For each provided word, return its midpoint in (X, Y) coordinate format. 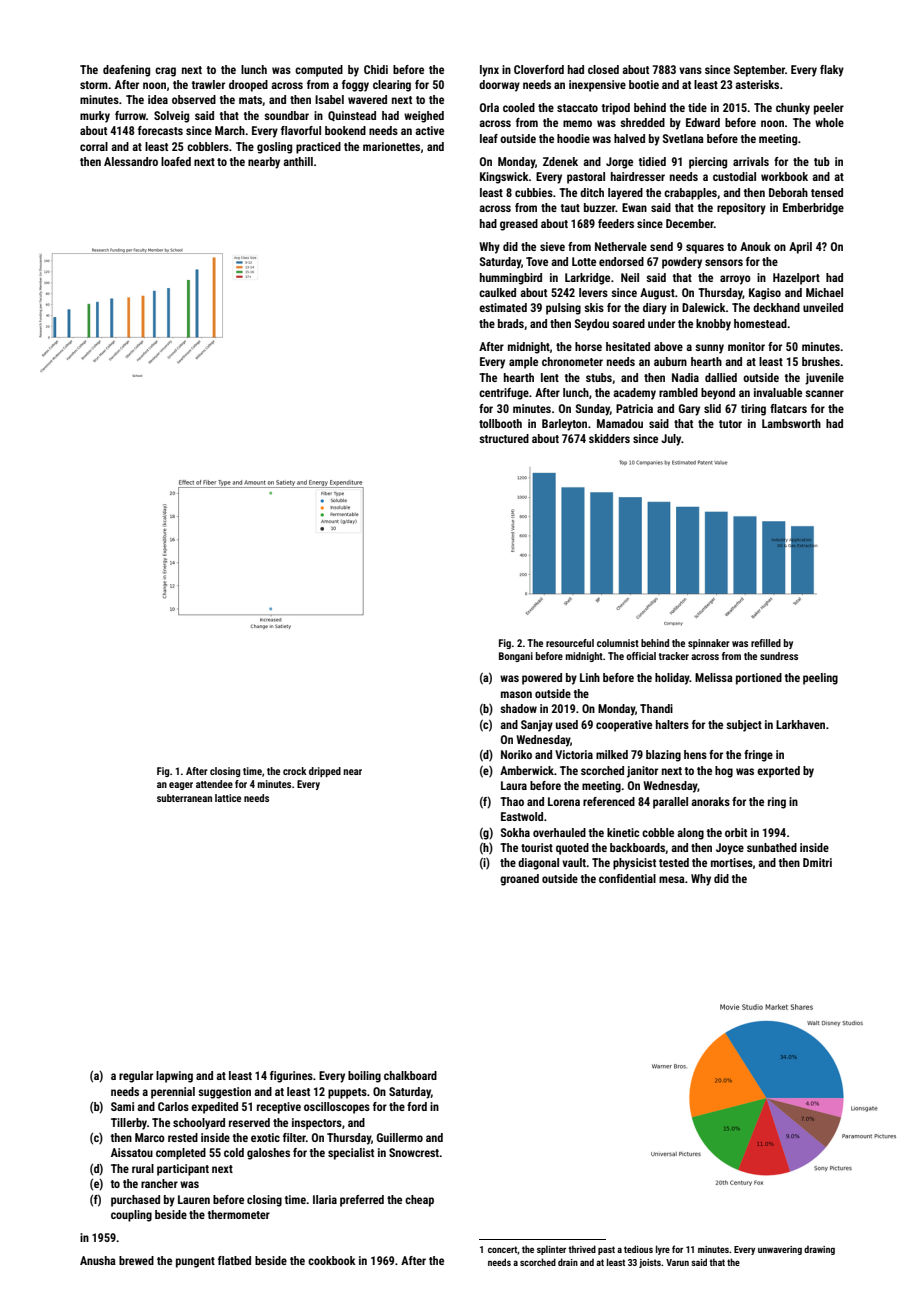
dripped (325, 772)
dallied (721, 377)
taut (570, 208)
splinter (551, 1250)
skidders (609, 438)
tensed (827, 192)
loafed (176, 161)
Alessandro (131, 161)
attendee (214, 784)
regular (136, 1077)
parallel (670, 803)
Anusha (98, 1260)
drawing (819, 1250)
